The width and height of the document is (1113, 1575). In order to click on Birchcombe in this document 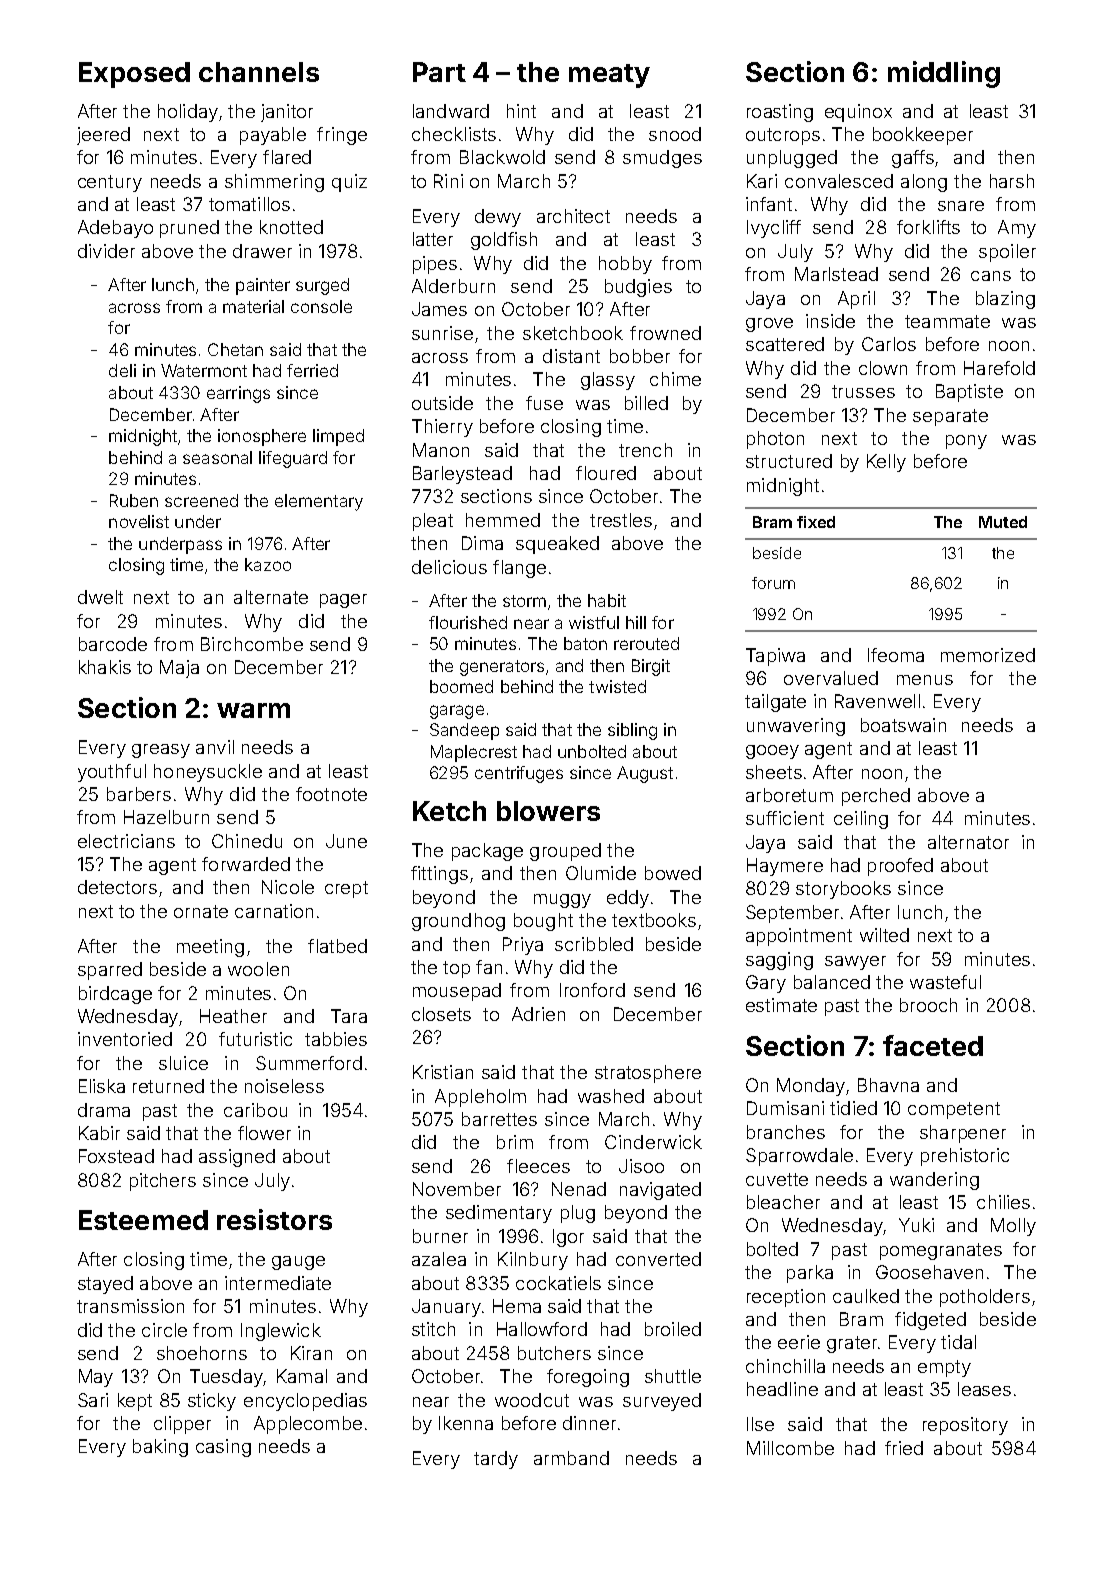, I will do `click(252, 644)`.
